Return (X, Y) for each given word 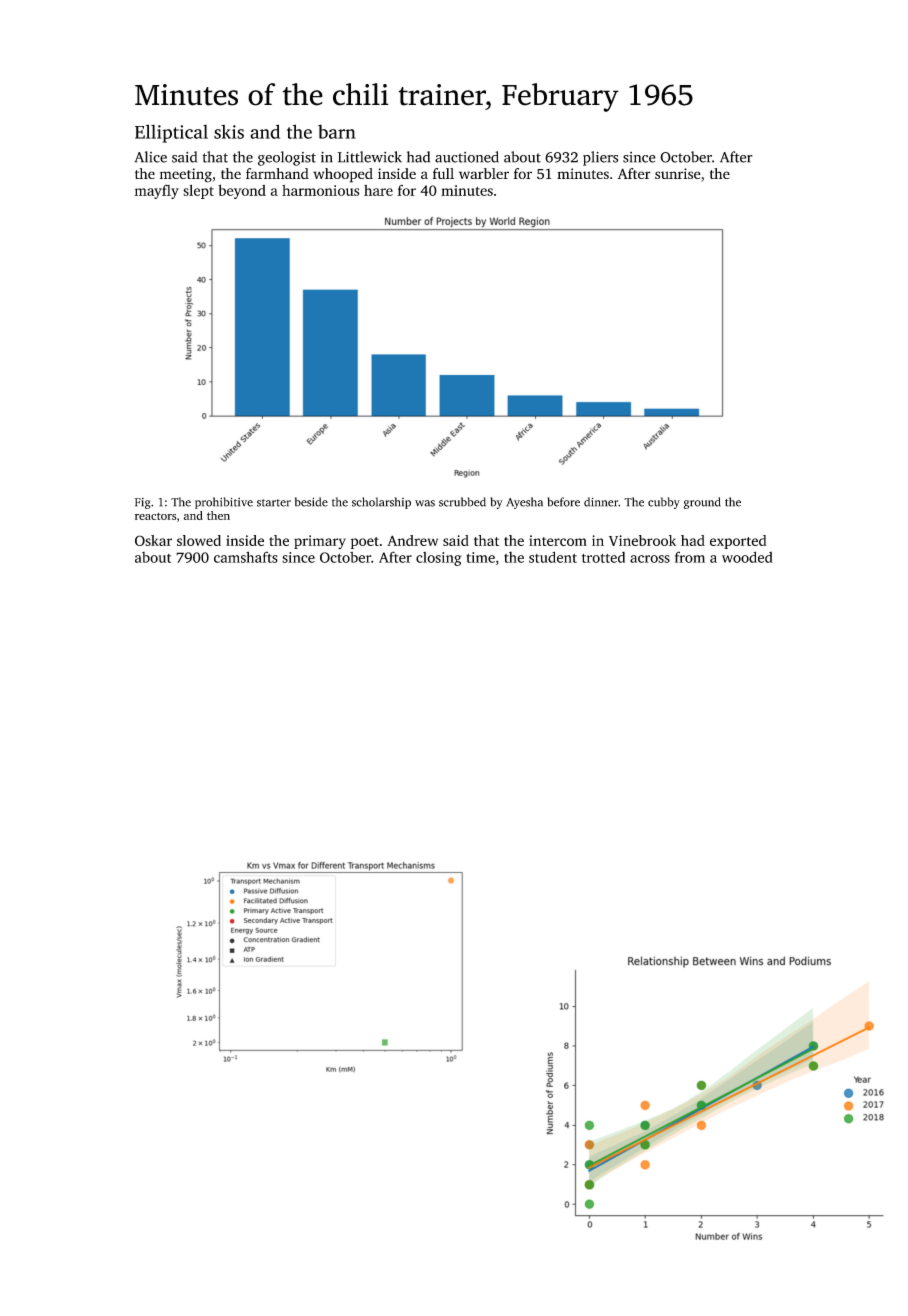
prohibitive (224, 503)
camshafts (246, 557)
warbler (484, 173)
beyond (242, 191)
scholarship (381, 503)
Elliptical (171, 133)
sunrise (678, 173)
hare (378, 190)
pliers (600, 158)
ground (702, 503)
